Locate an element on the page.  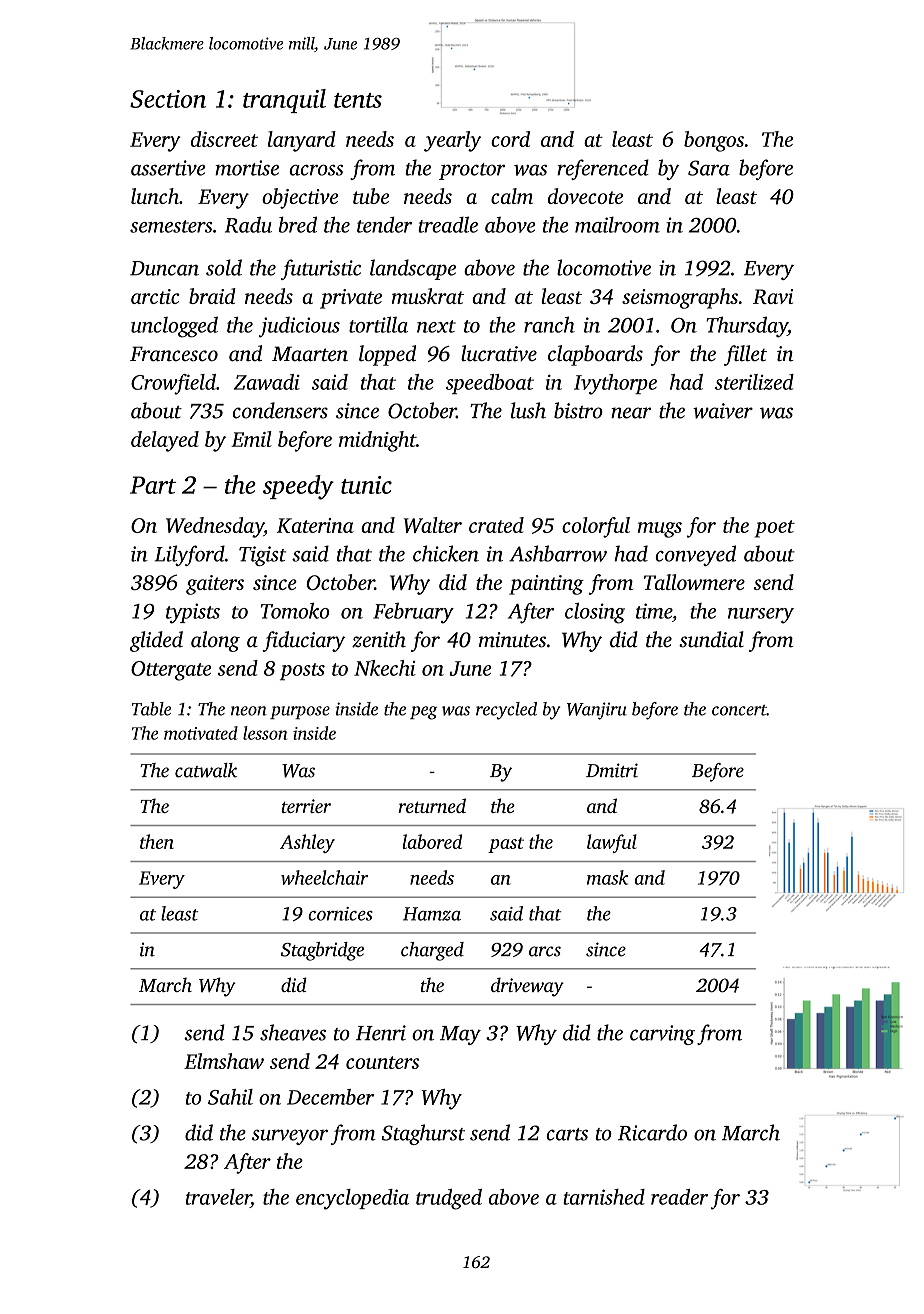
surveyor is located at coordinates (290, 1137).
